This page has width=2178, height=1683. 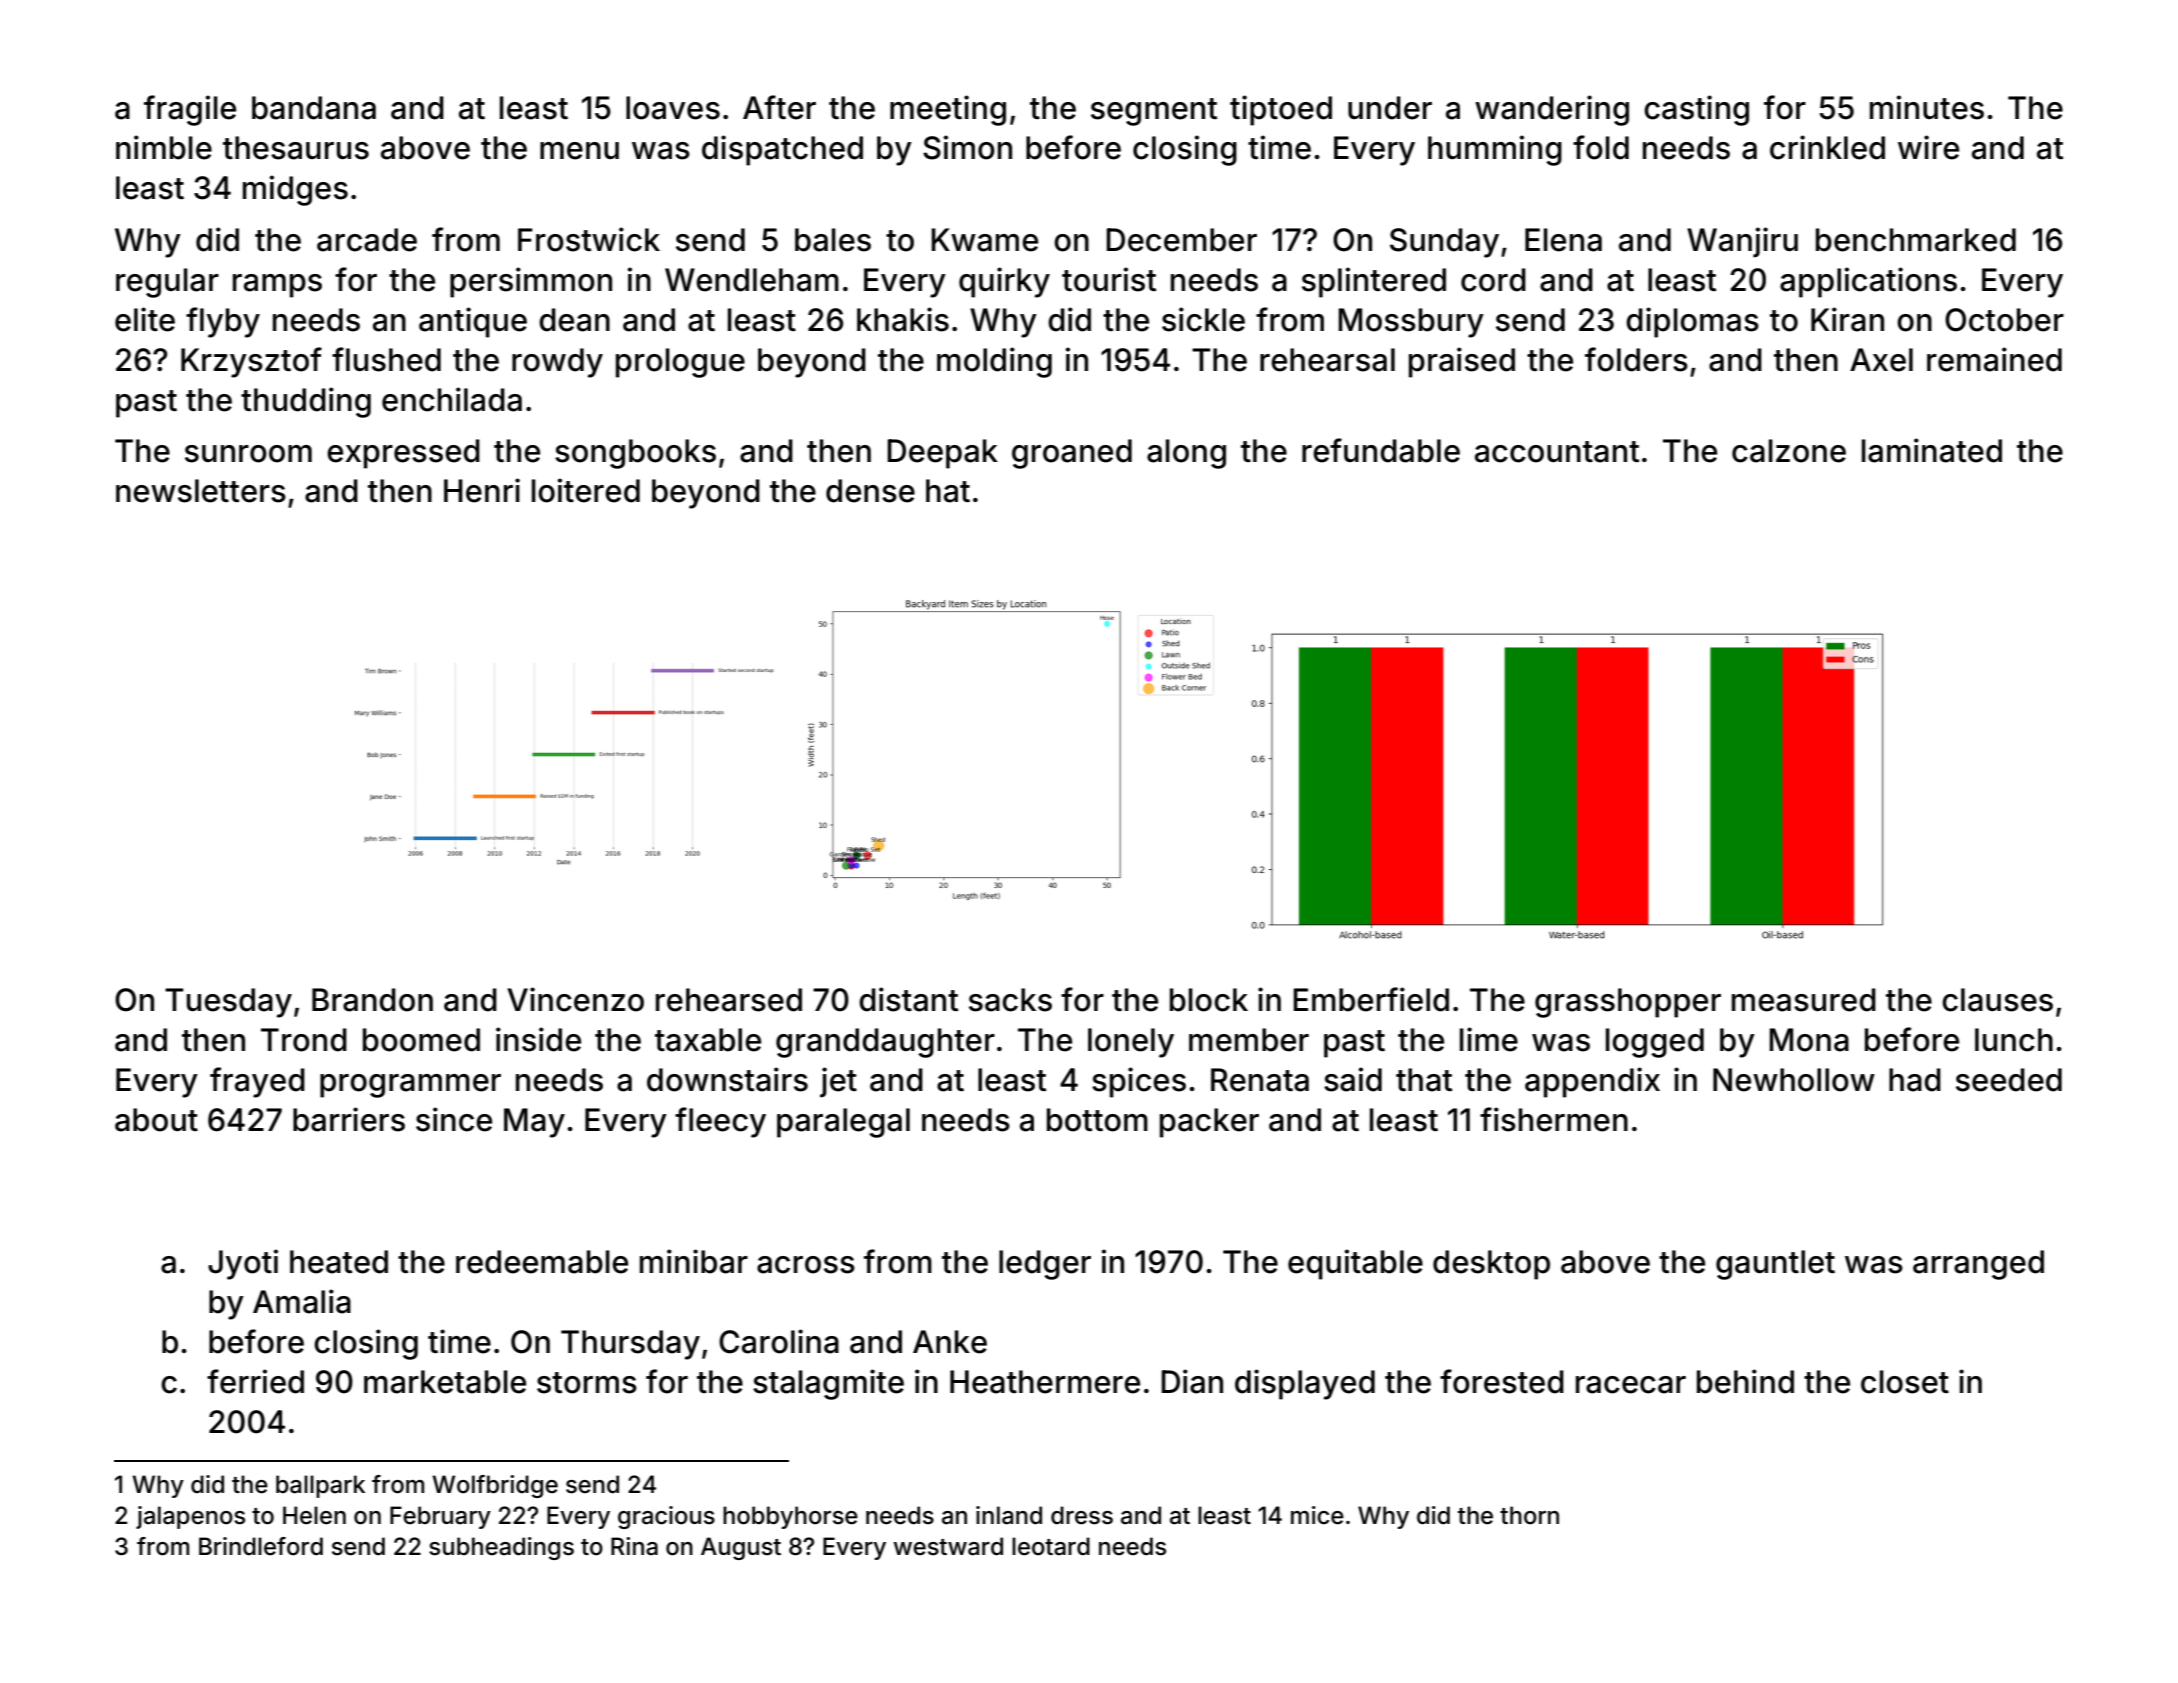 What do you see at coordinates (1192, 1381) in the page?
I see `Dian` at bounding box center [1192, 1381].
